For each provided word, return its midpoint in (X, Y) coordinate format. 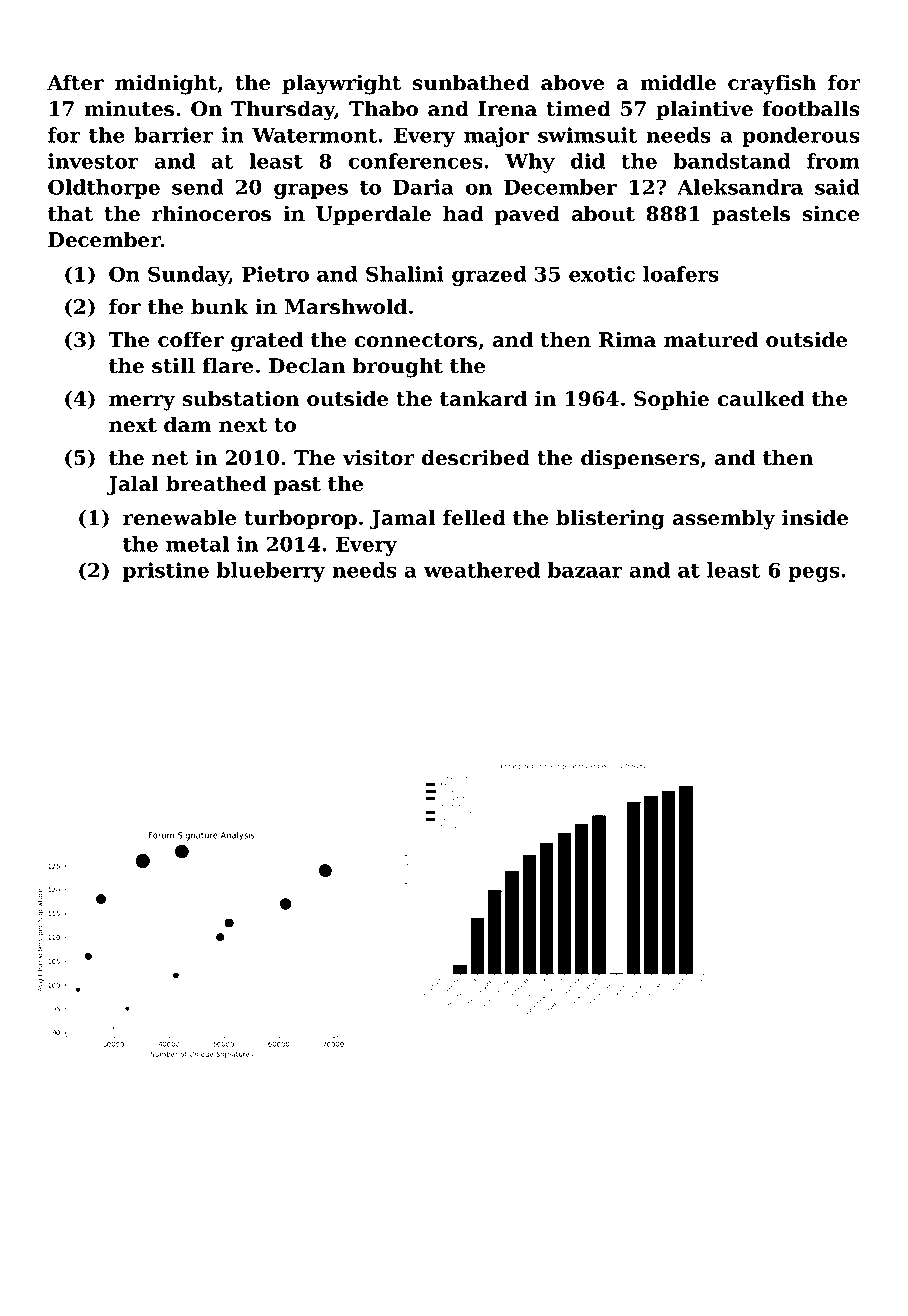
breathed (216, 483)
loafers (681, 274)
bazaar (585, 570)
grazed (489, 276)
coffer (191, 340)
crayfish (772, 84)
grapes (311, 191)
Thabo (383, 108)
